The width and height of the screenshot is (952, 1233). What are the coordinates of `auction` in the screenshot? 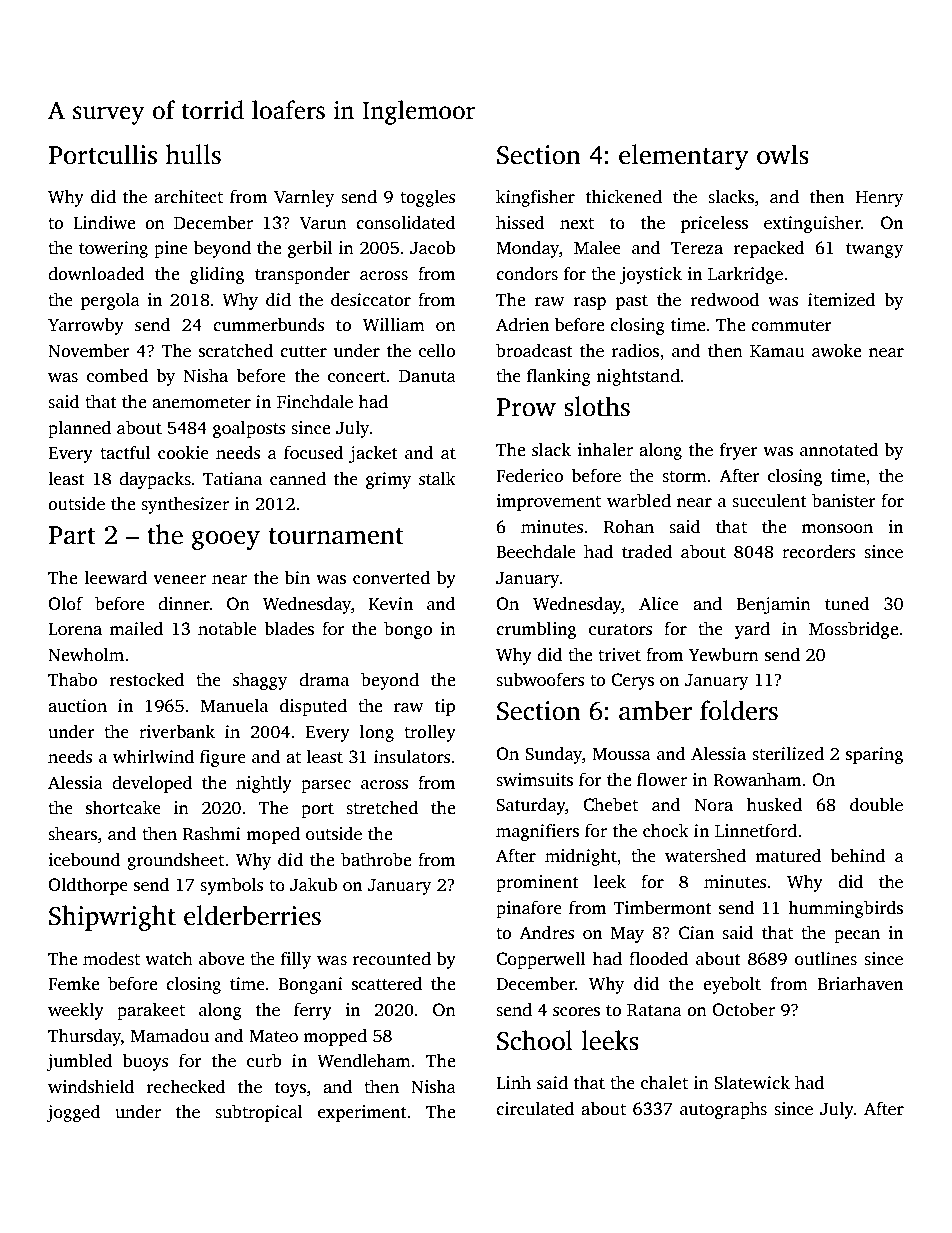 It's located at (77, 706).
